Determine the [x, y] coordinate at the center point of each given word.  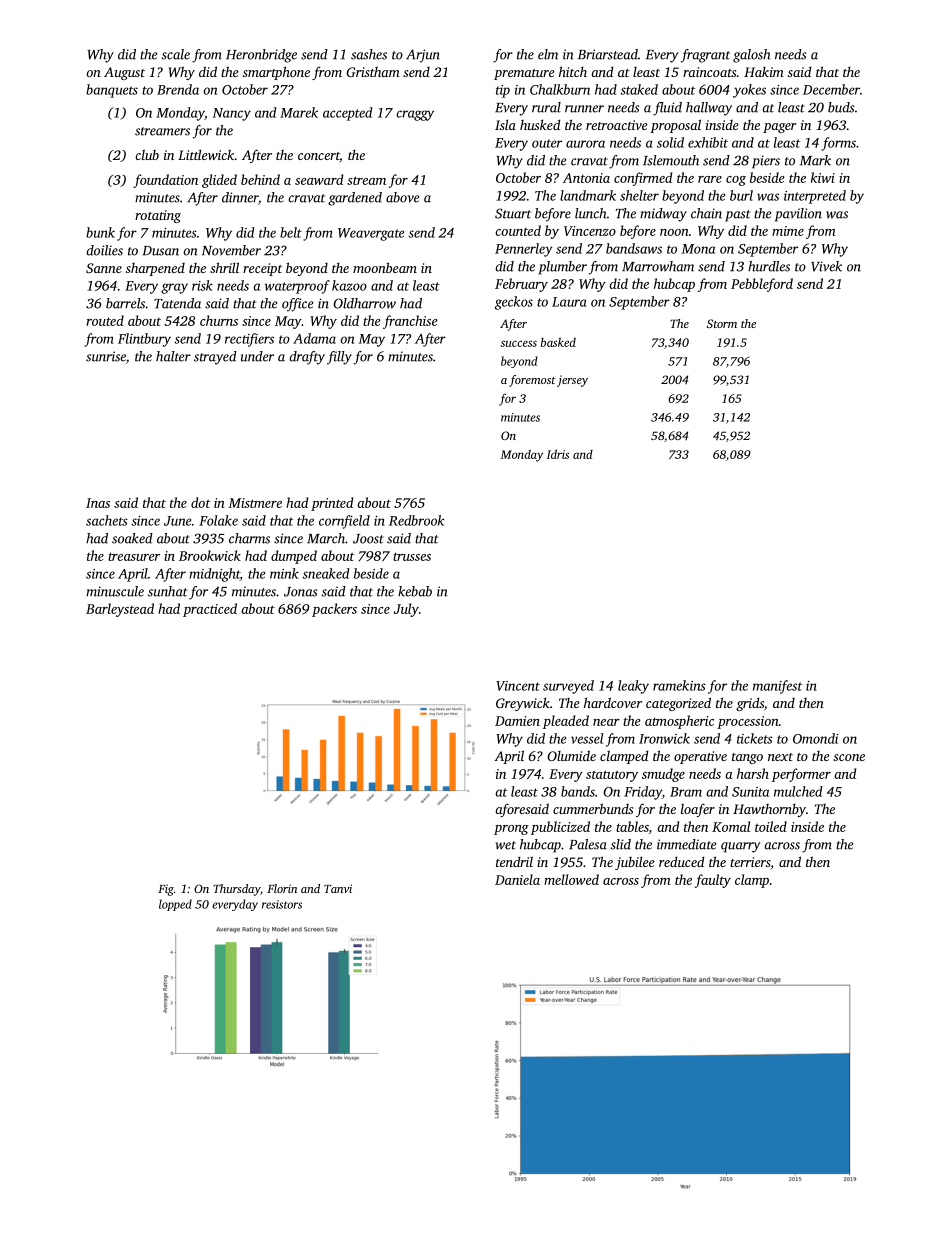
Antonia [586, 178]
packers [334, 610]
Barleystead [120, 610]
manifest [777, 687]
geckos [514, 303]
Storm [722, 323]
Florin [282, 888]
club [147, 154]
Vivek [826, 266]
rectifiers [249, 340]
